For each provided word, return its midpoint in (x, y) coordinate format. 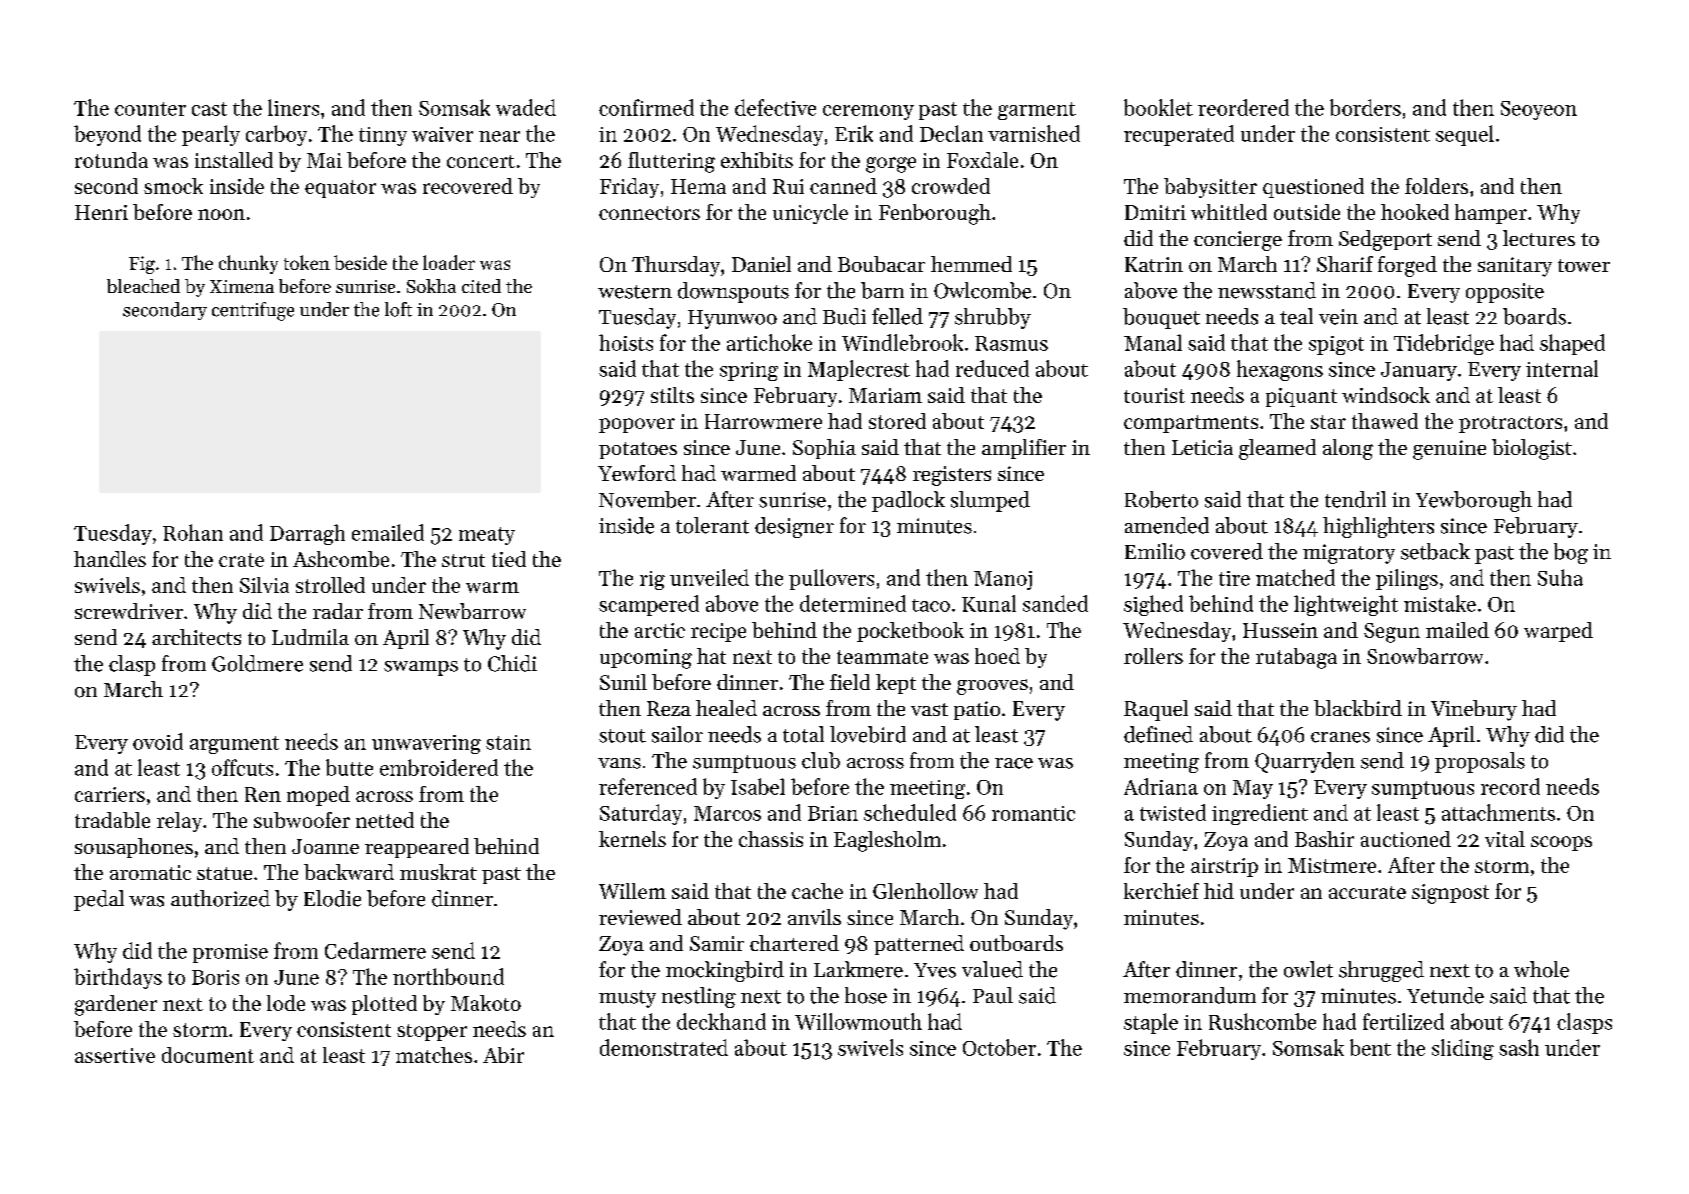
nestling (699, 997)
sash (1519, 1047)
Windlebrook (902, 342)
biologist (1532, 449)
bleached (143, 286)
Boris (215, 977)
